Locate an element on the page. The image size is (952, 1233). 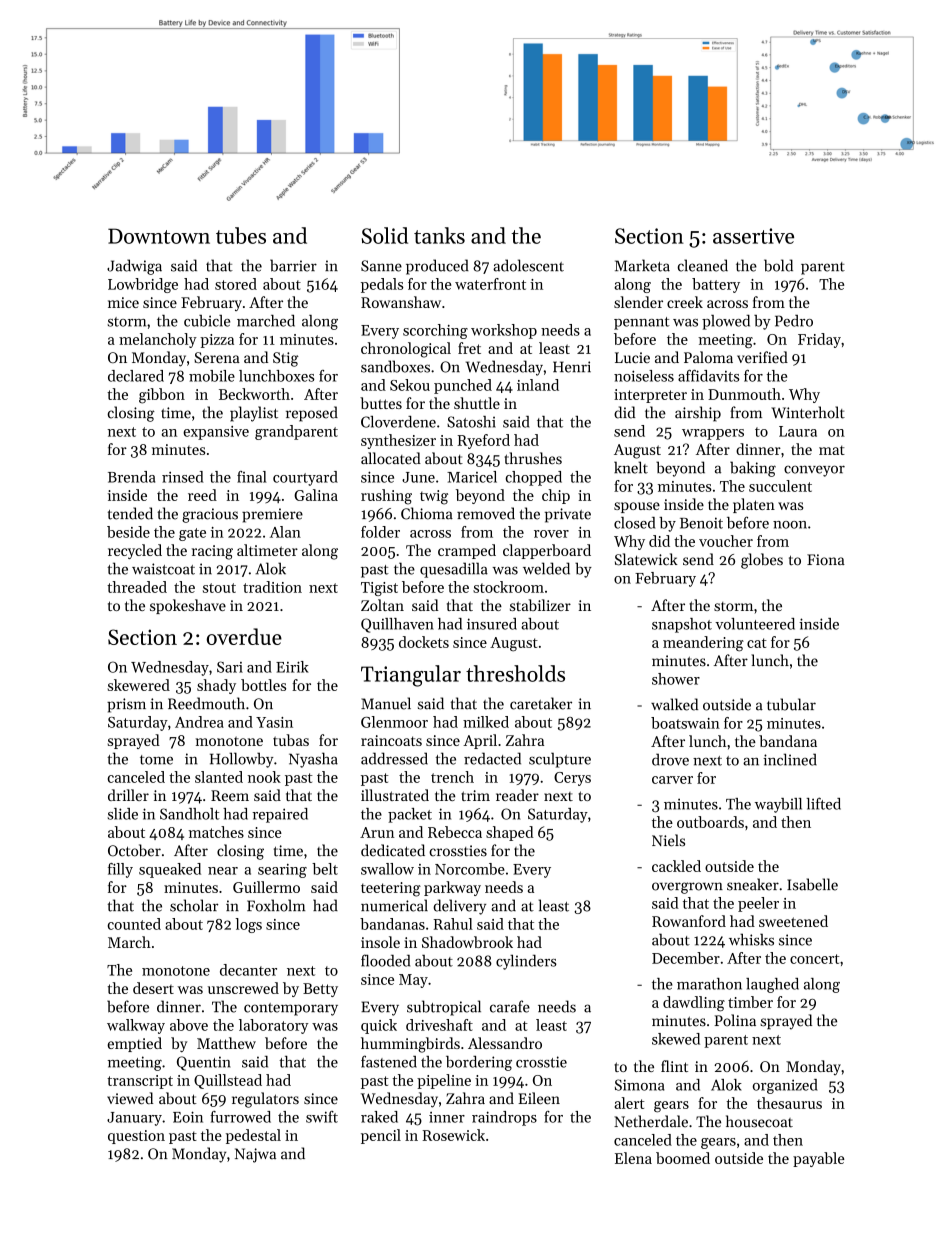
assertive is located at coordinates (753, 236).
